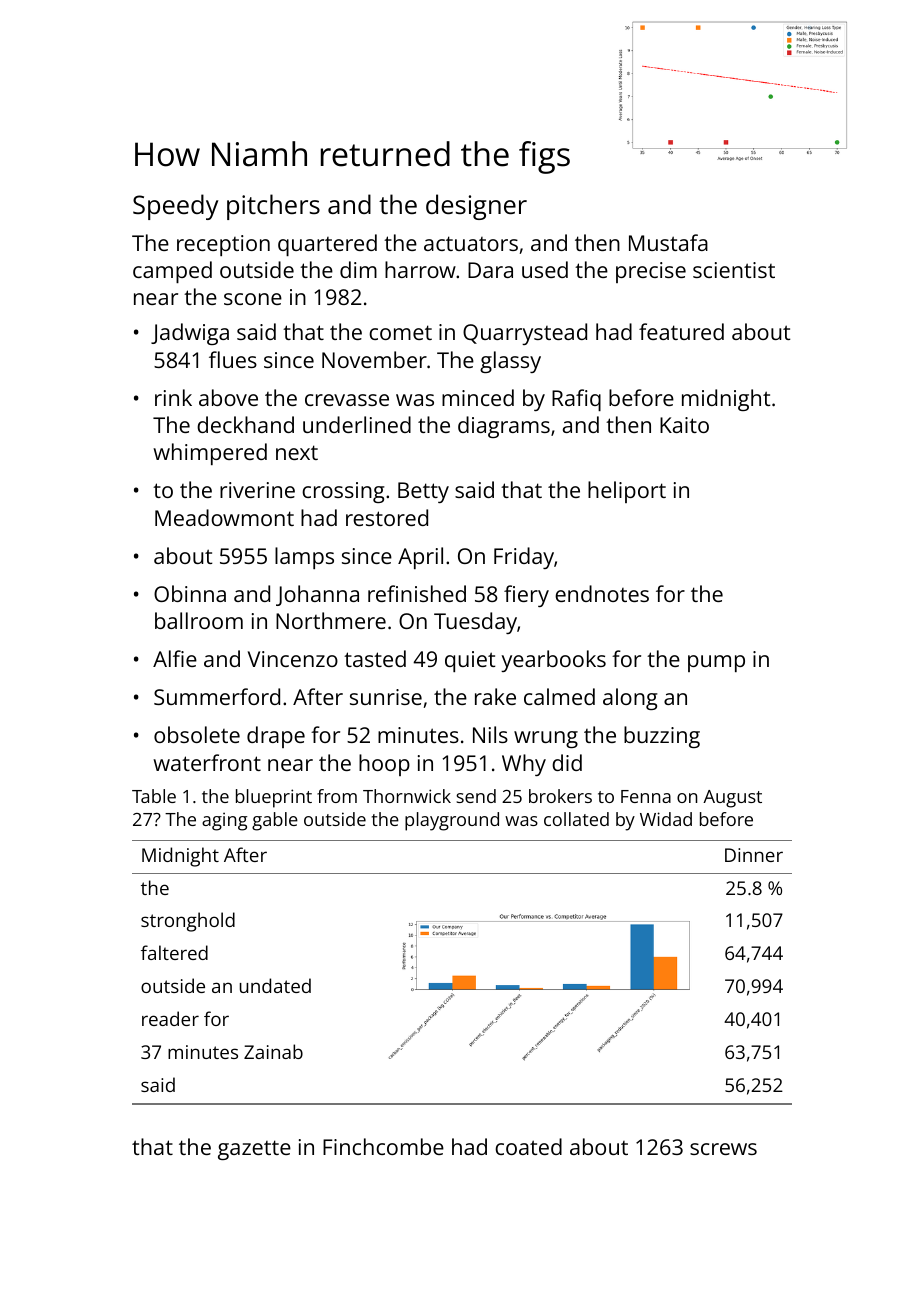  I want to click on scone, so click(253, 299).
